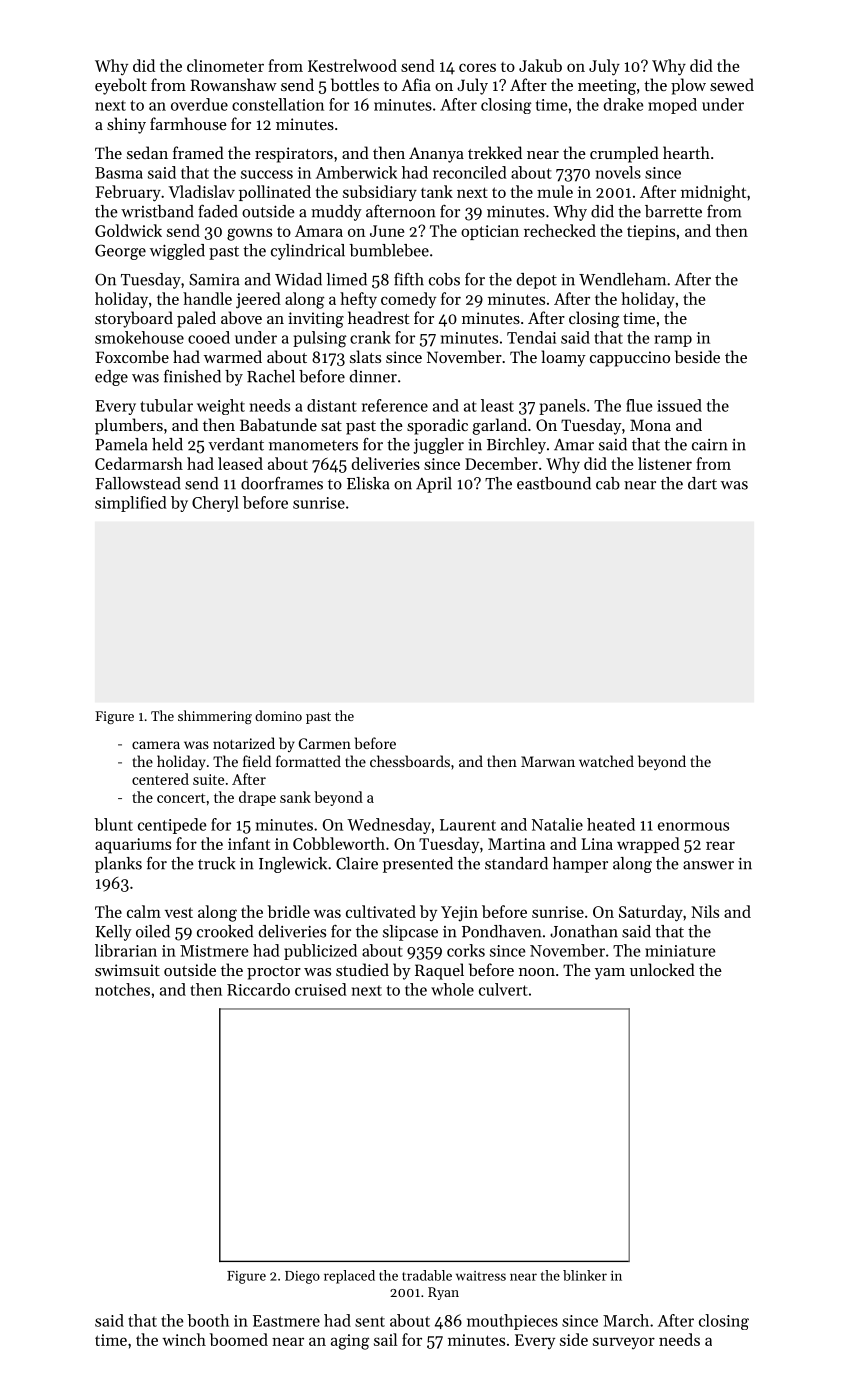  Describe the element at coordinates (622, 279) in the screenshot. I see `Wendleham` at that location.
